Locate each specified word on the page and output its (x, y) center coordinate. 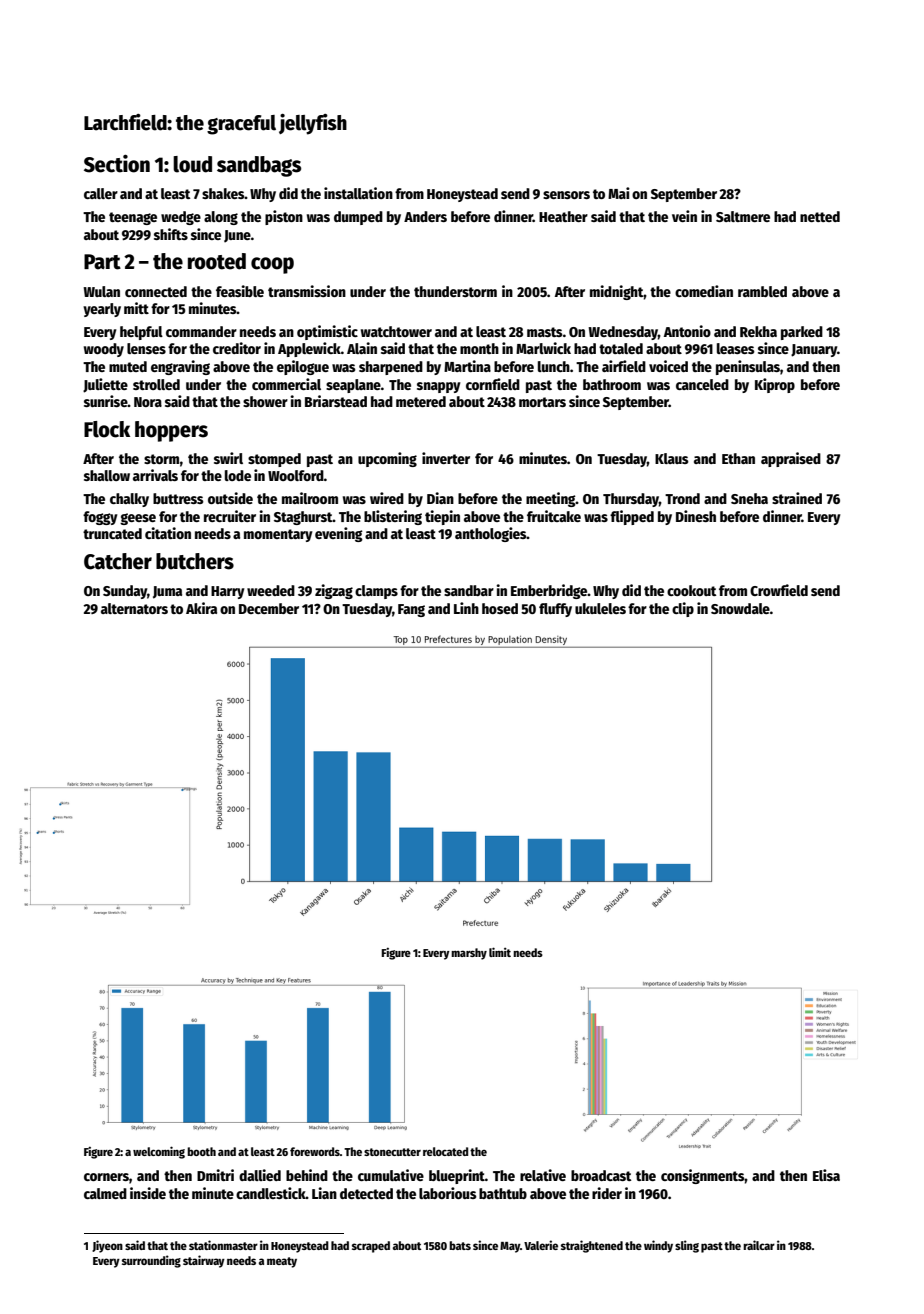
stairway (204, 1261)
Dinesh (696, 516)
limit (500, 952)
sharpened (391, 368)
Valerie (541, 1245)
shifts (171, 234)
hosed (500, 608)
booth (201, 1151)
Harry (228, 592)
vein (684, 216)
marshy (469, 954)
